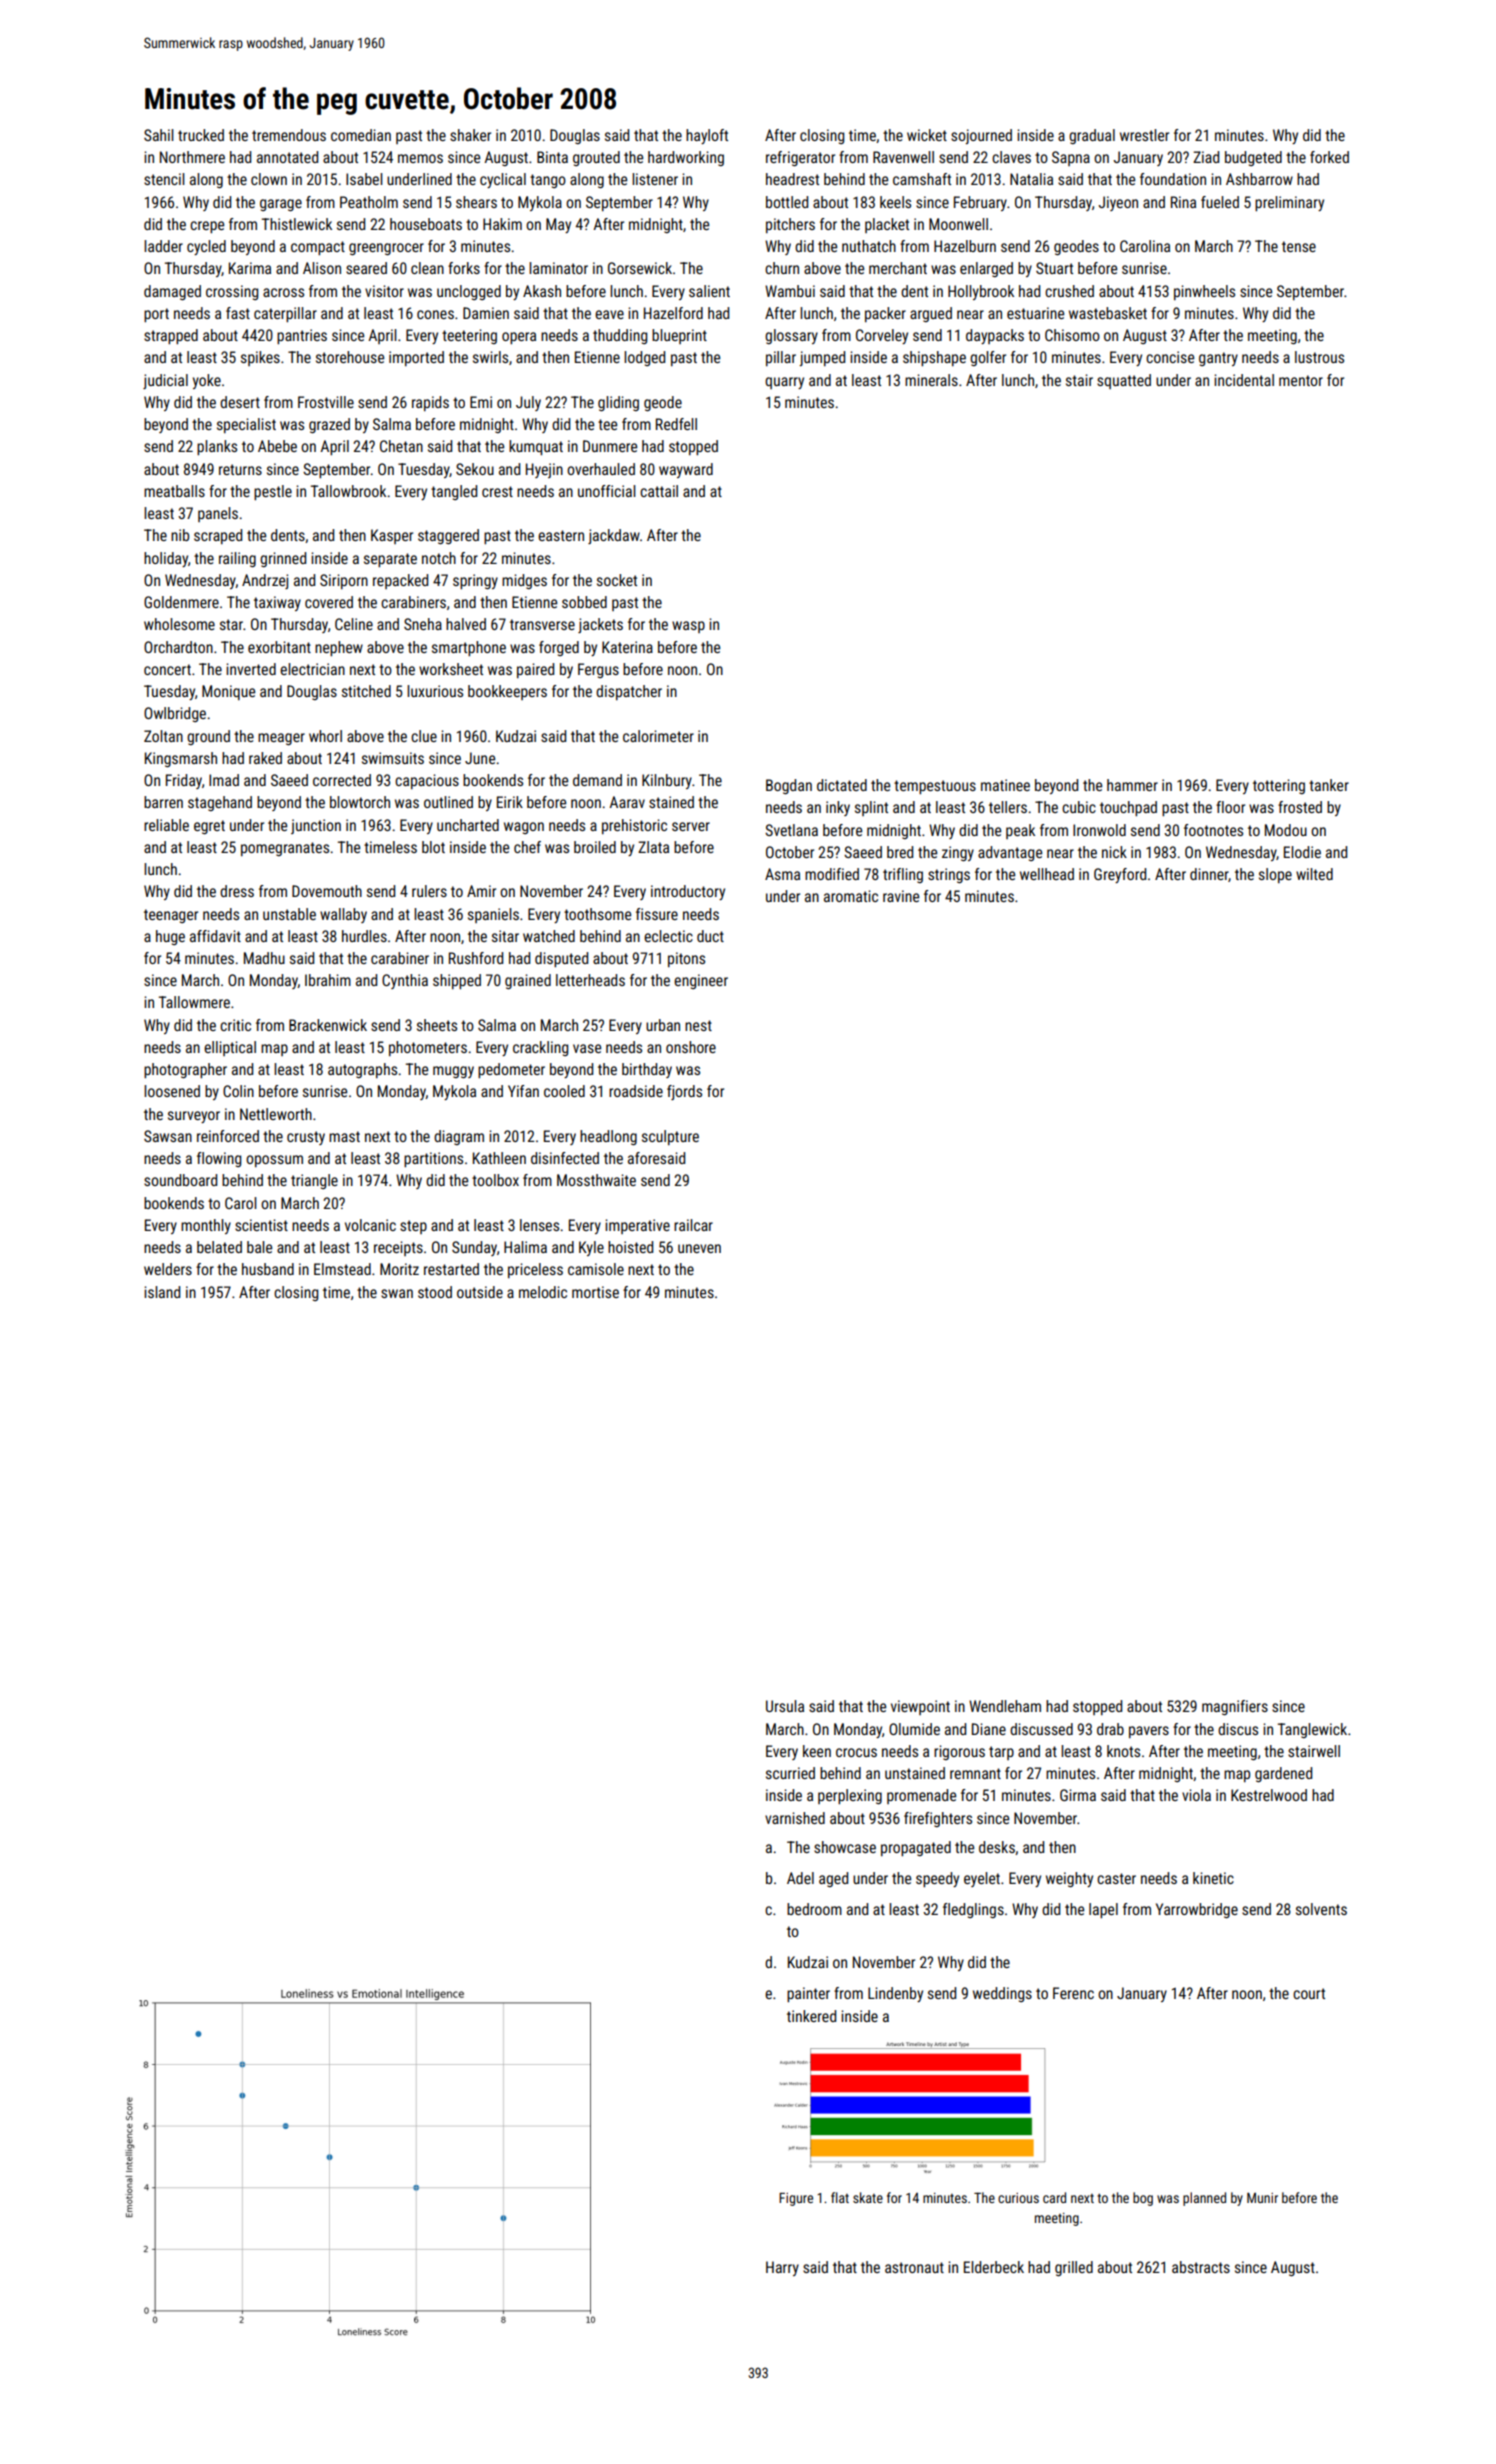 The width and height of the screenshot is (1496, 2464). I want to click on Frostville, so click(326, 402).
